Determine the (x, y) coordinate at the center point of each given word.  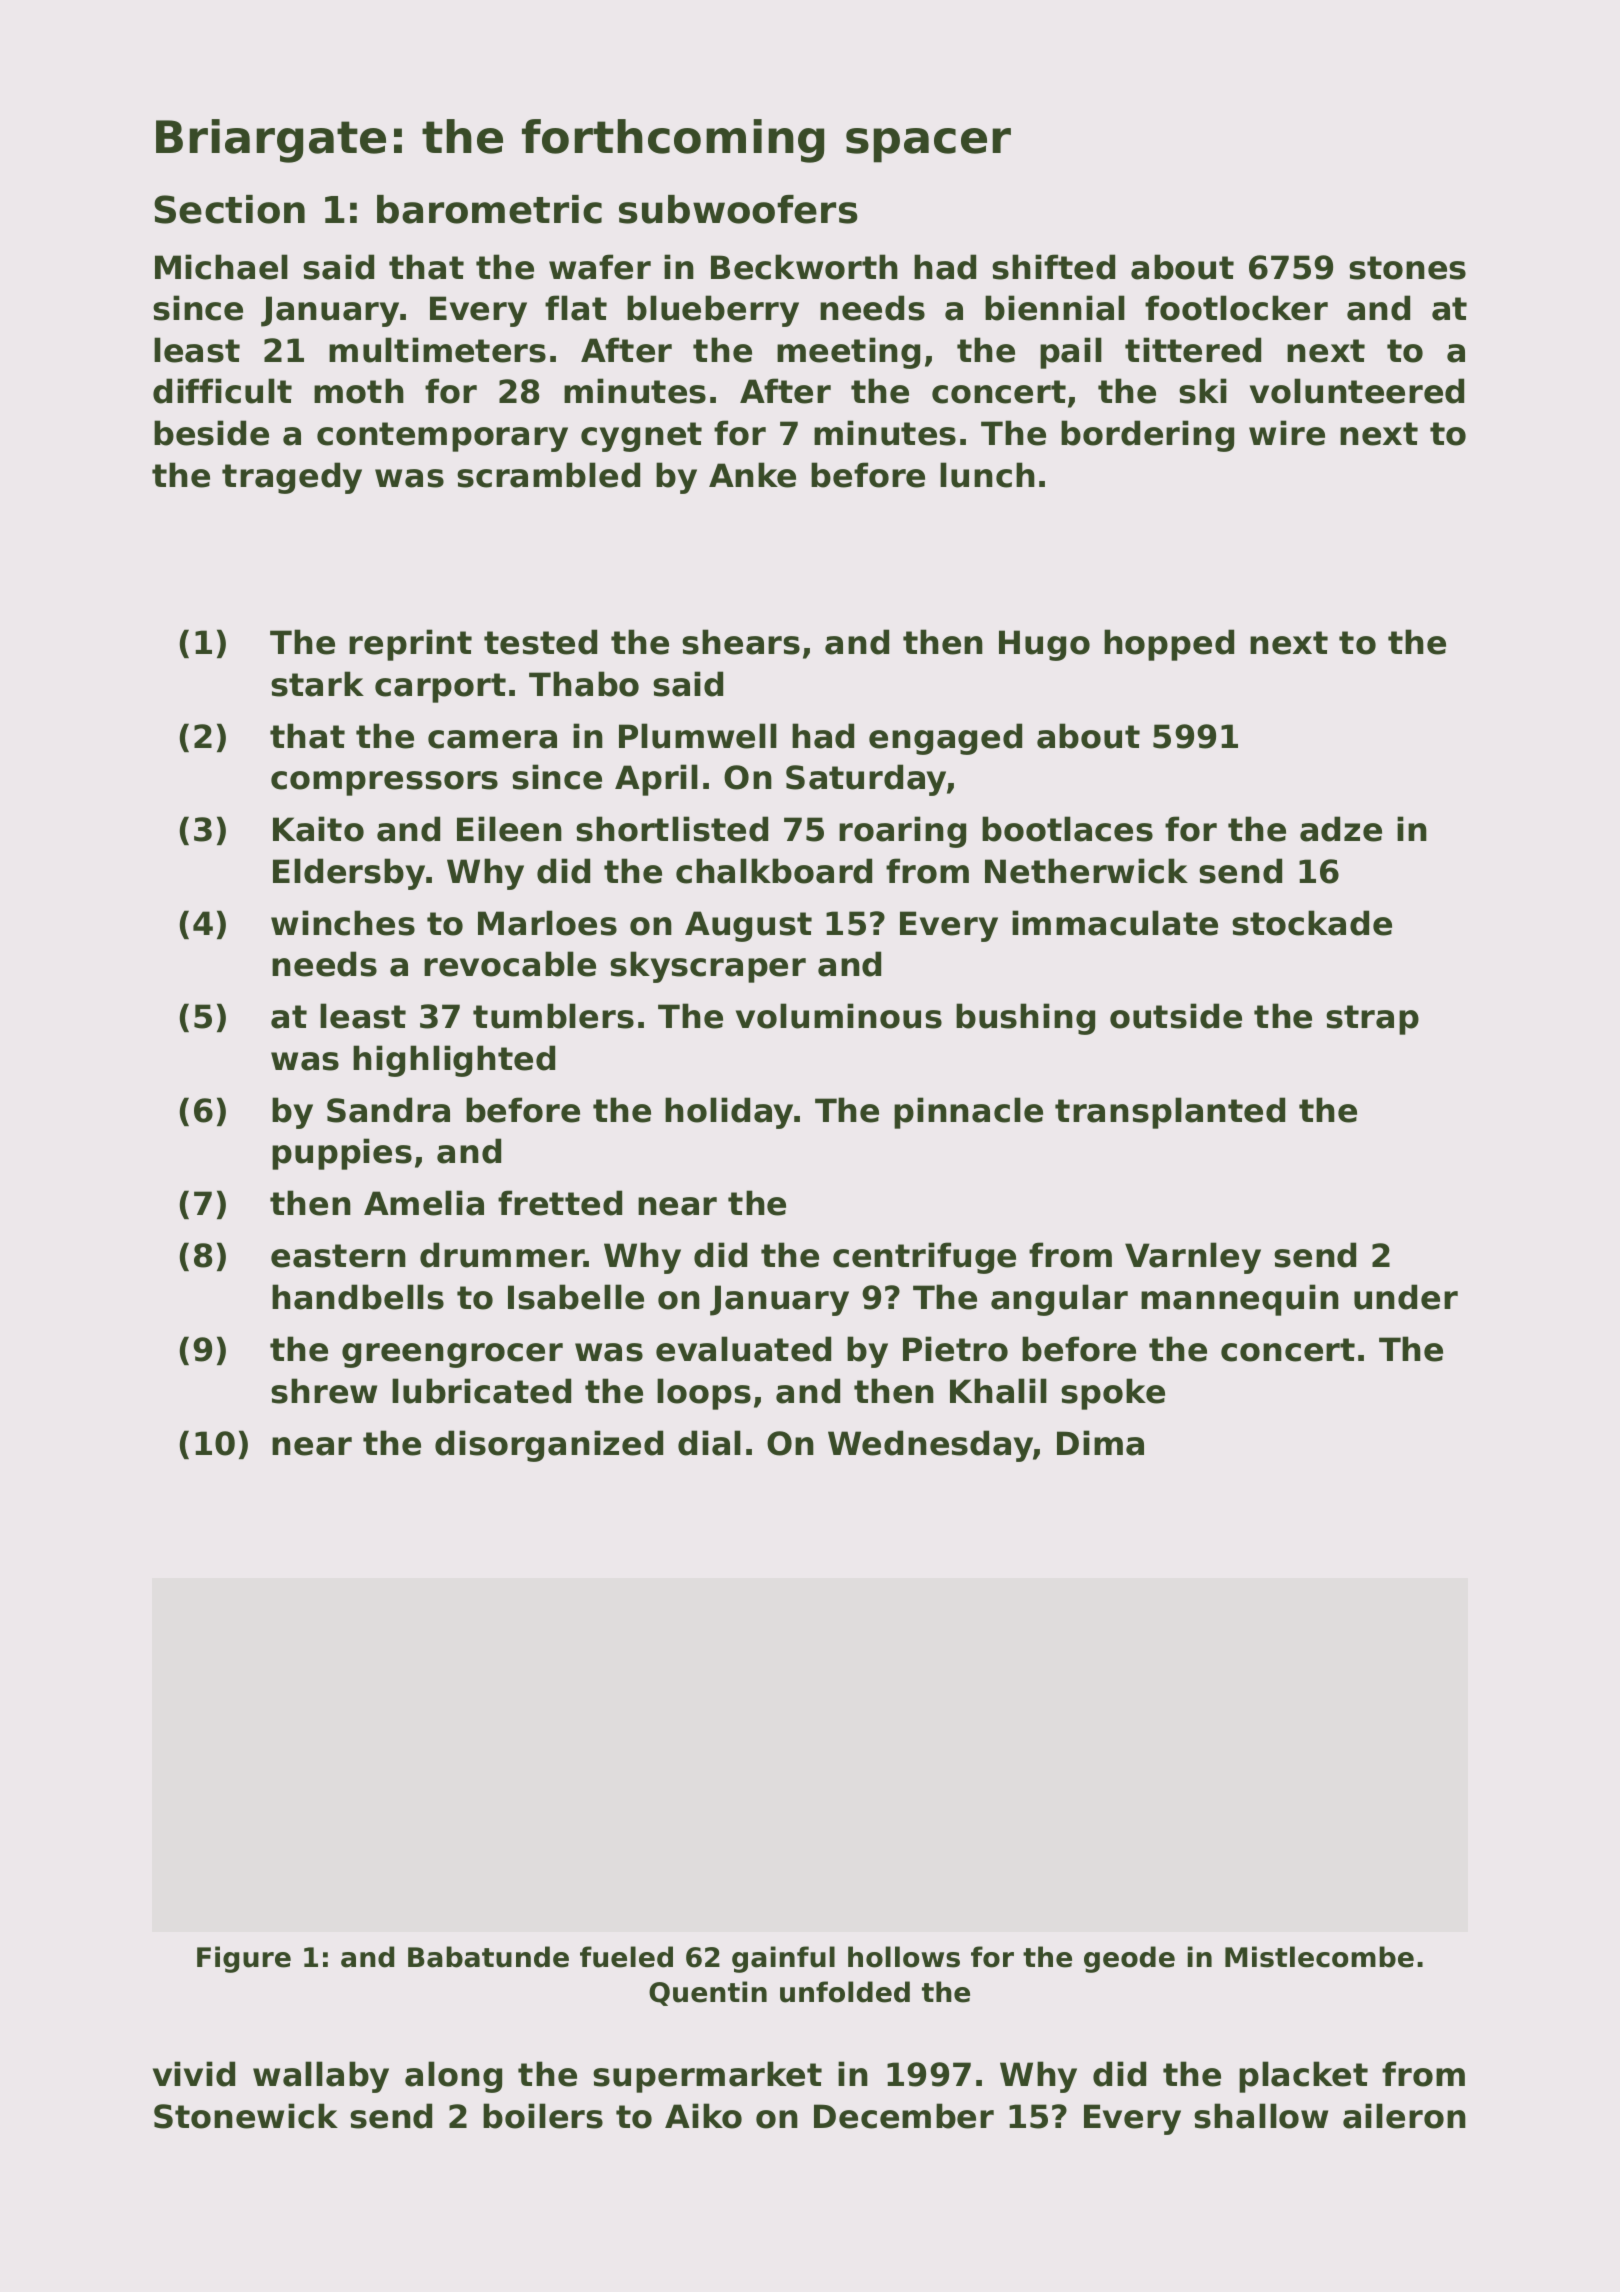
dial (709, 1443)
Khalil (998, 1391)
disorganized (549, 1446)
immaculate (1115, 923)
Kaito (318, 829)
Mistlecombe (1319, 1957)
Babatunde (488, 1957)
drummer (502, 1255)
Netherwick (1086, 871)
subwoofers (738, 209)
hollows (904, 1957)
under (1406, 1297)
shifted (1053, 267)
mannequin (1240, 1300)
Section (229, 209)
